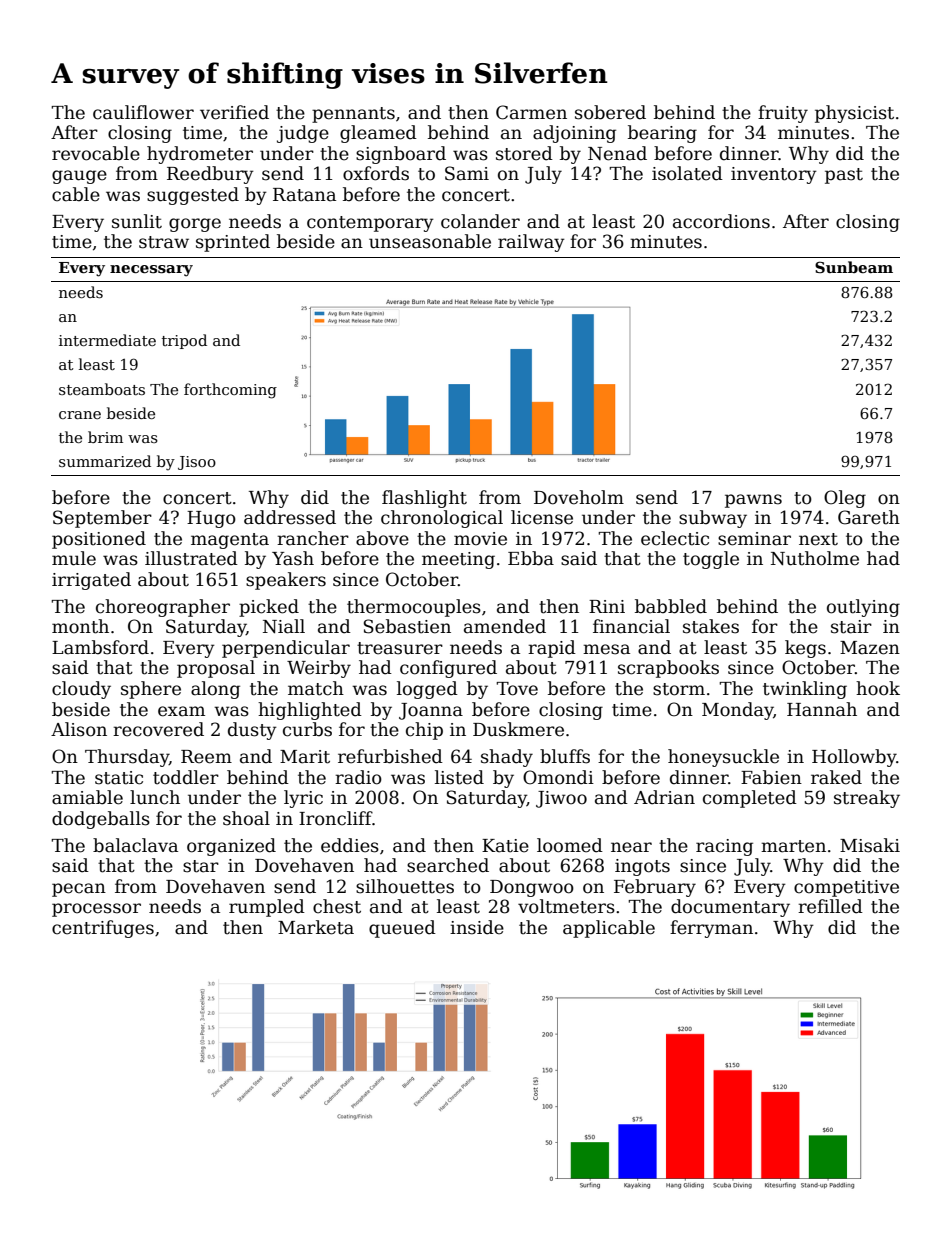 The image size is (952, 1233). What do you see at coordinates (531, 112) in the page?
I see `Carmen` at bounding box center [531, 112].
